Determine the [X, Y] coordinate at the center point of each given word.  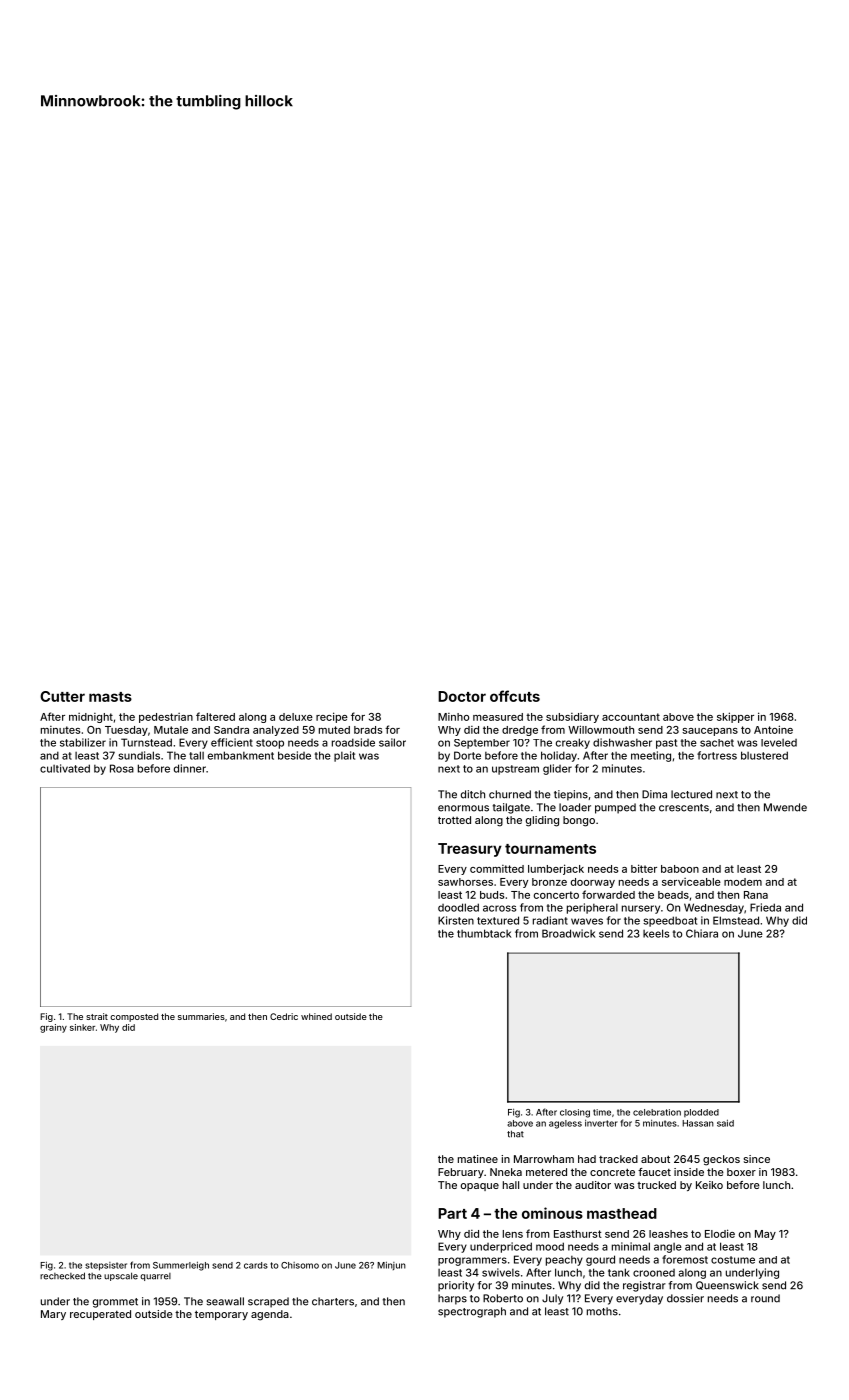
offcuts [515, 696]
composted [134, 1017]
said [725, 1123]
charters [333, 1301]
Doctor [462, 696]
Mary [53, 1315]
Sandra [231, 730]
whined [316, 1016]
